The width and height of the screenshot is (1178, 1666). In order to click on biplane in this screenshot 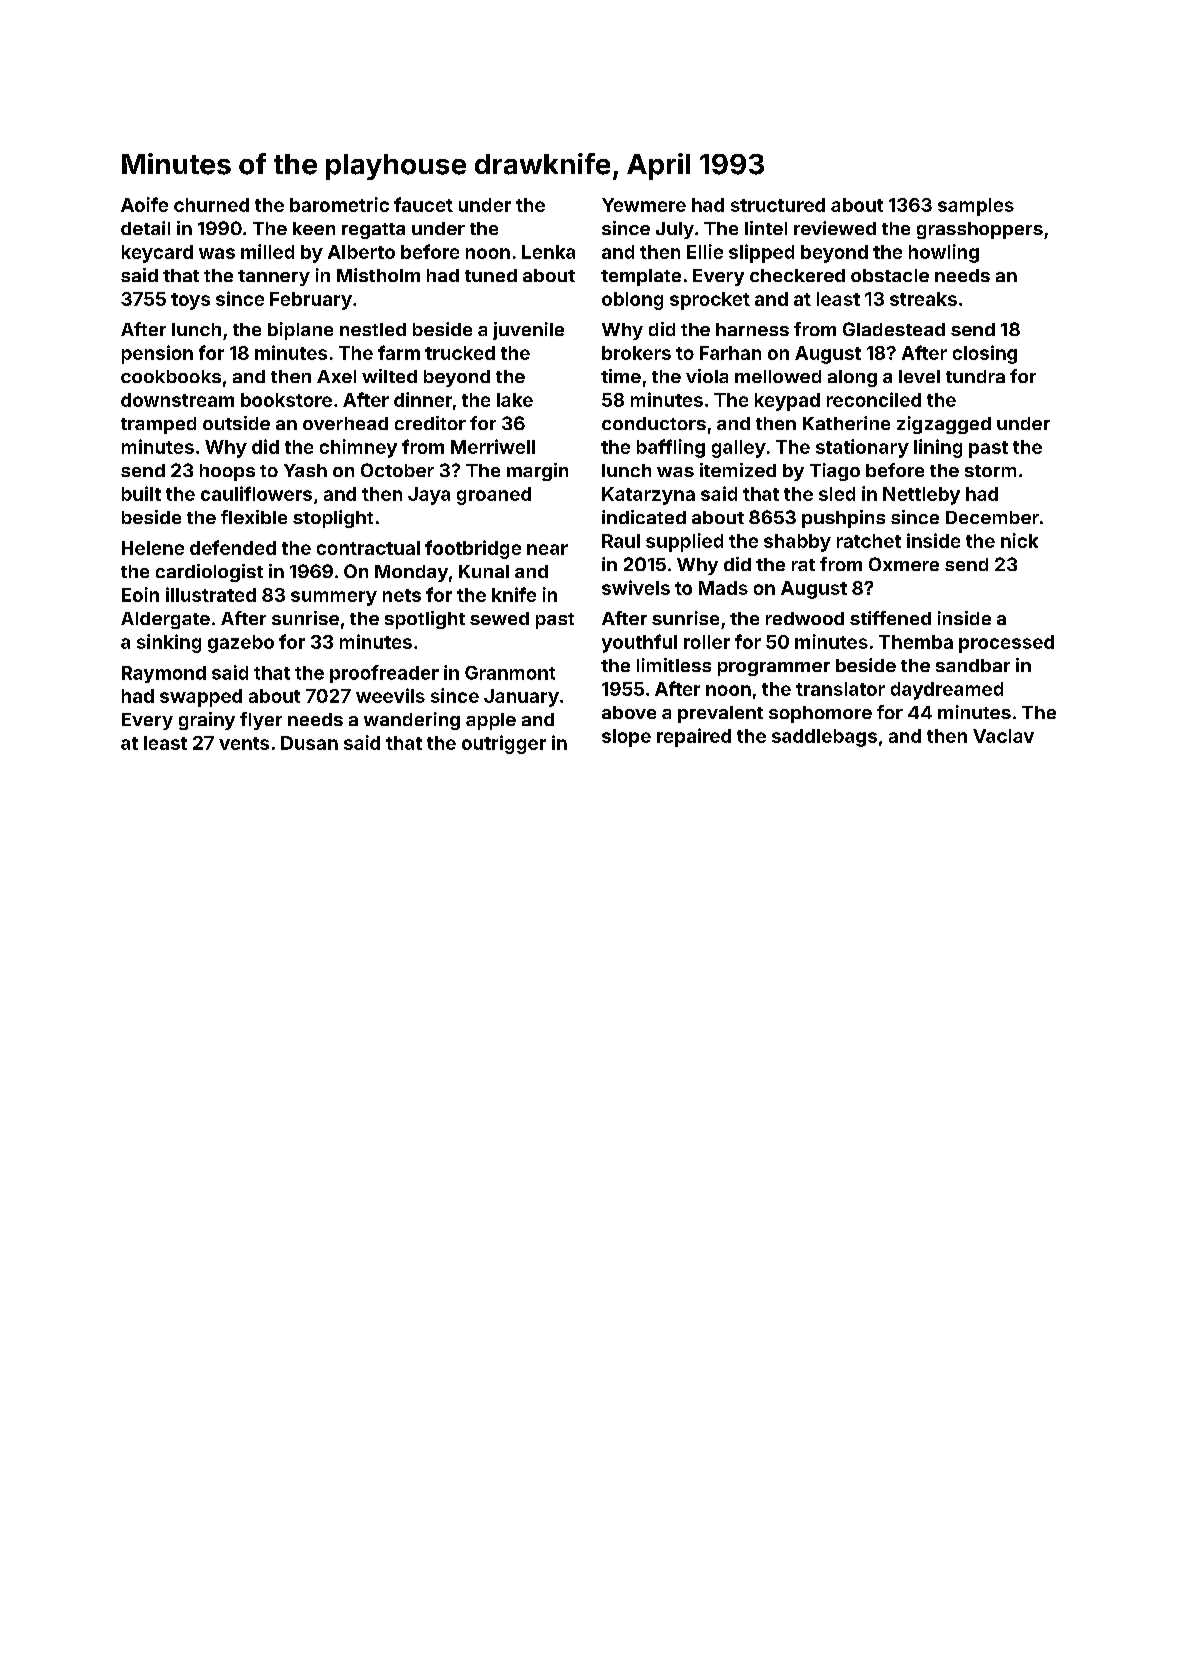, I will do `click(300, 331)`.
